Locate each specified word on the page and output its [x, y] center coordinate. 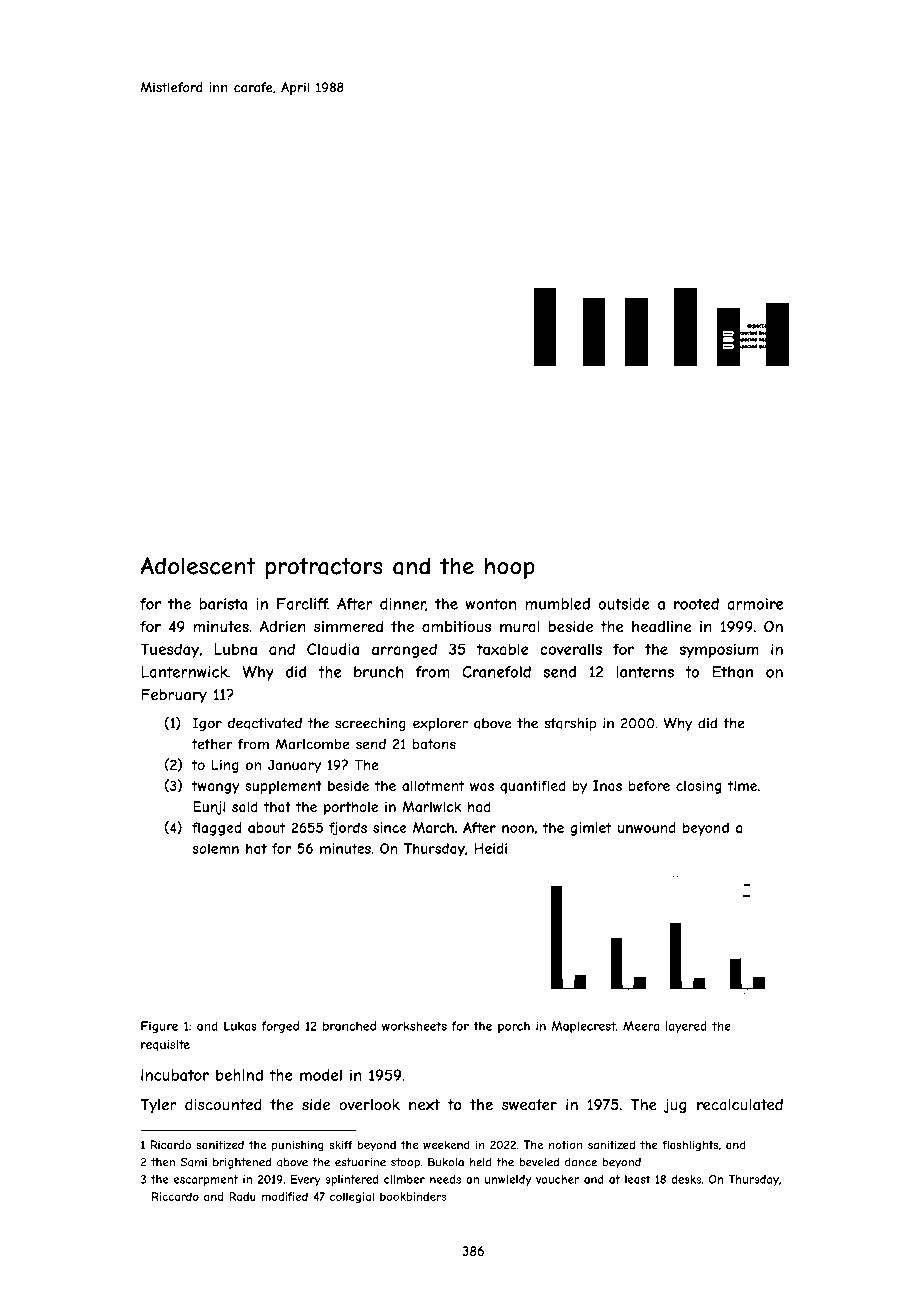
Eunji [209, 808]
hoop [510, 568]
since [390, 827]
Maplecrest [584, 1027]
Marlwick [431, 806]
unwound [647, 827]
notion [565, 1144]
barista [223, 604]
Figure [159, 1027]
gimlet [591, 829]
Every [306, 1180]
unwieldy [508, 1180]
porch [514, 1027]
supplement [283, 787]
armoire [755, 604]
